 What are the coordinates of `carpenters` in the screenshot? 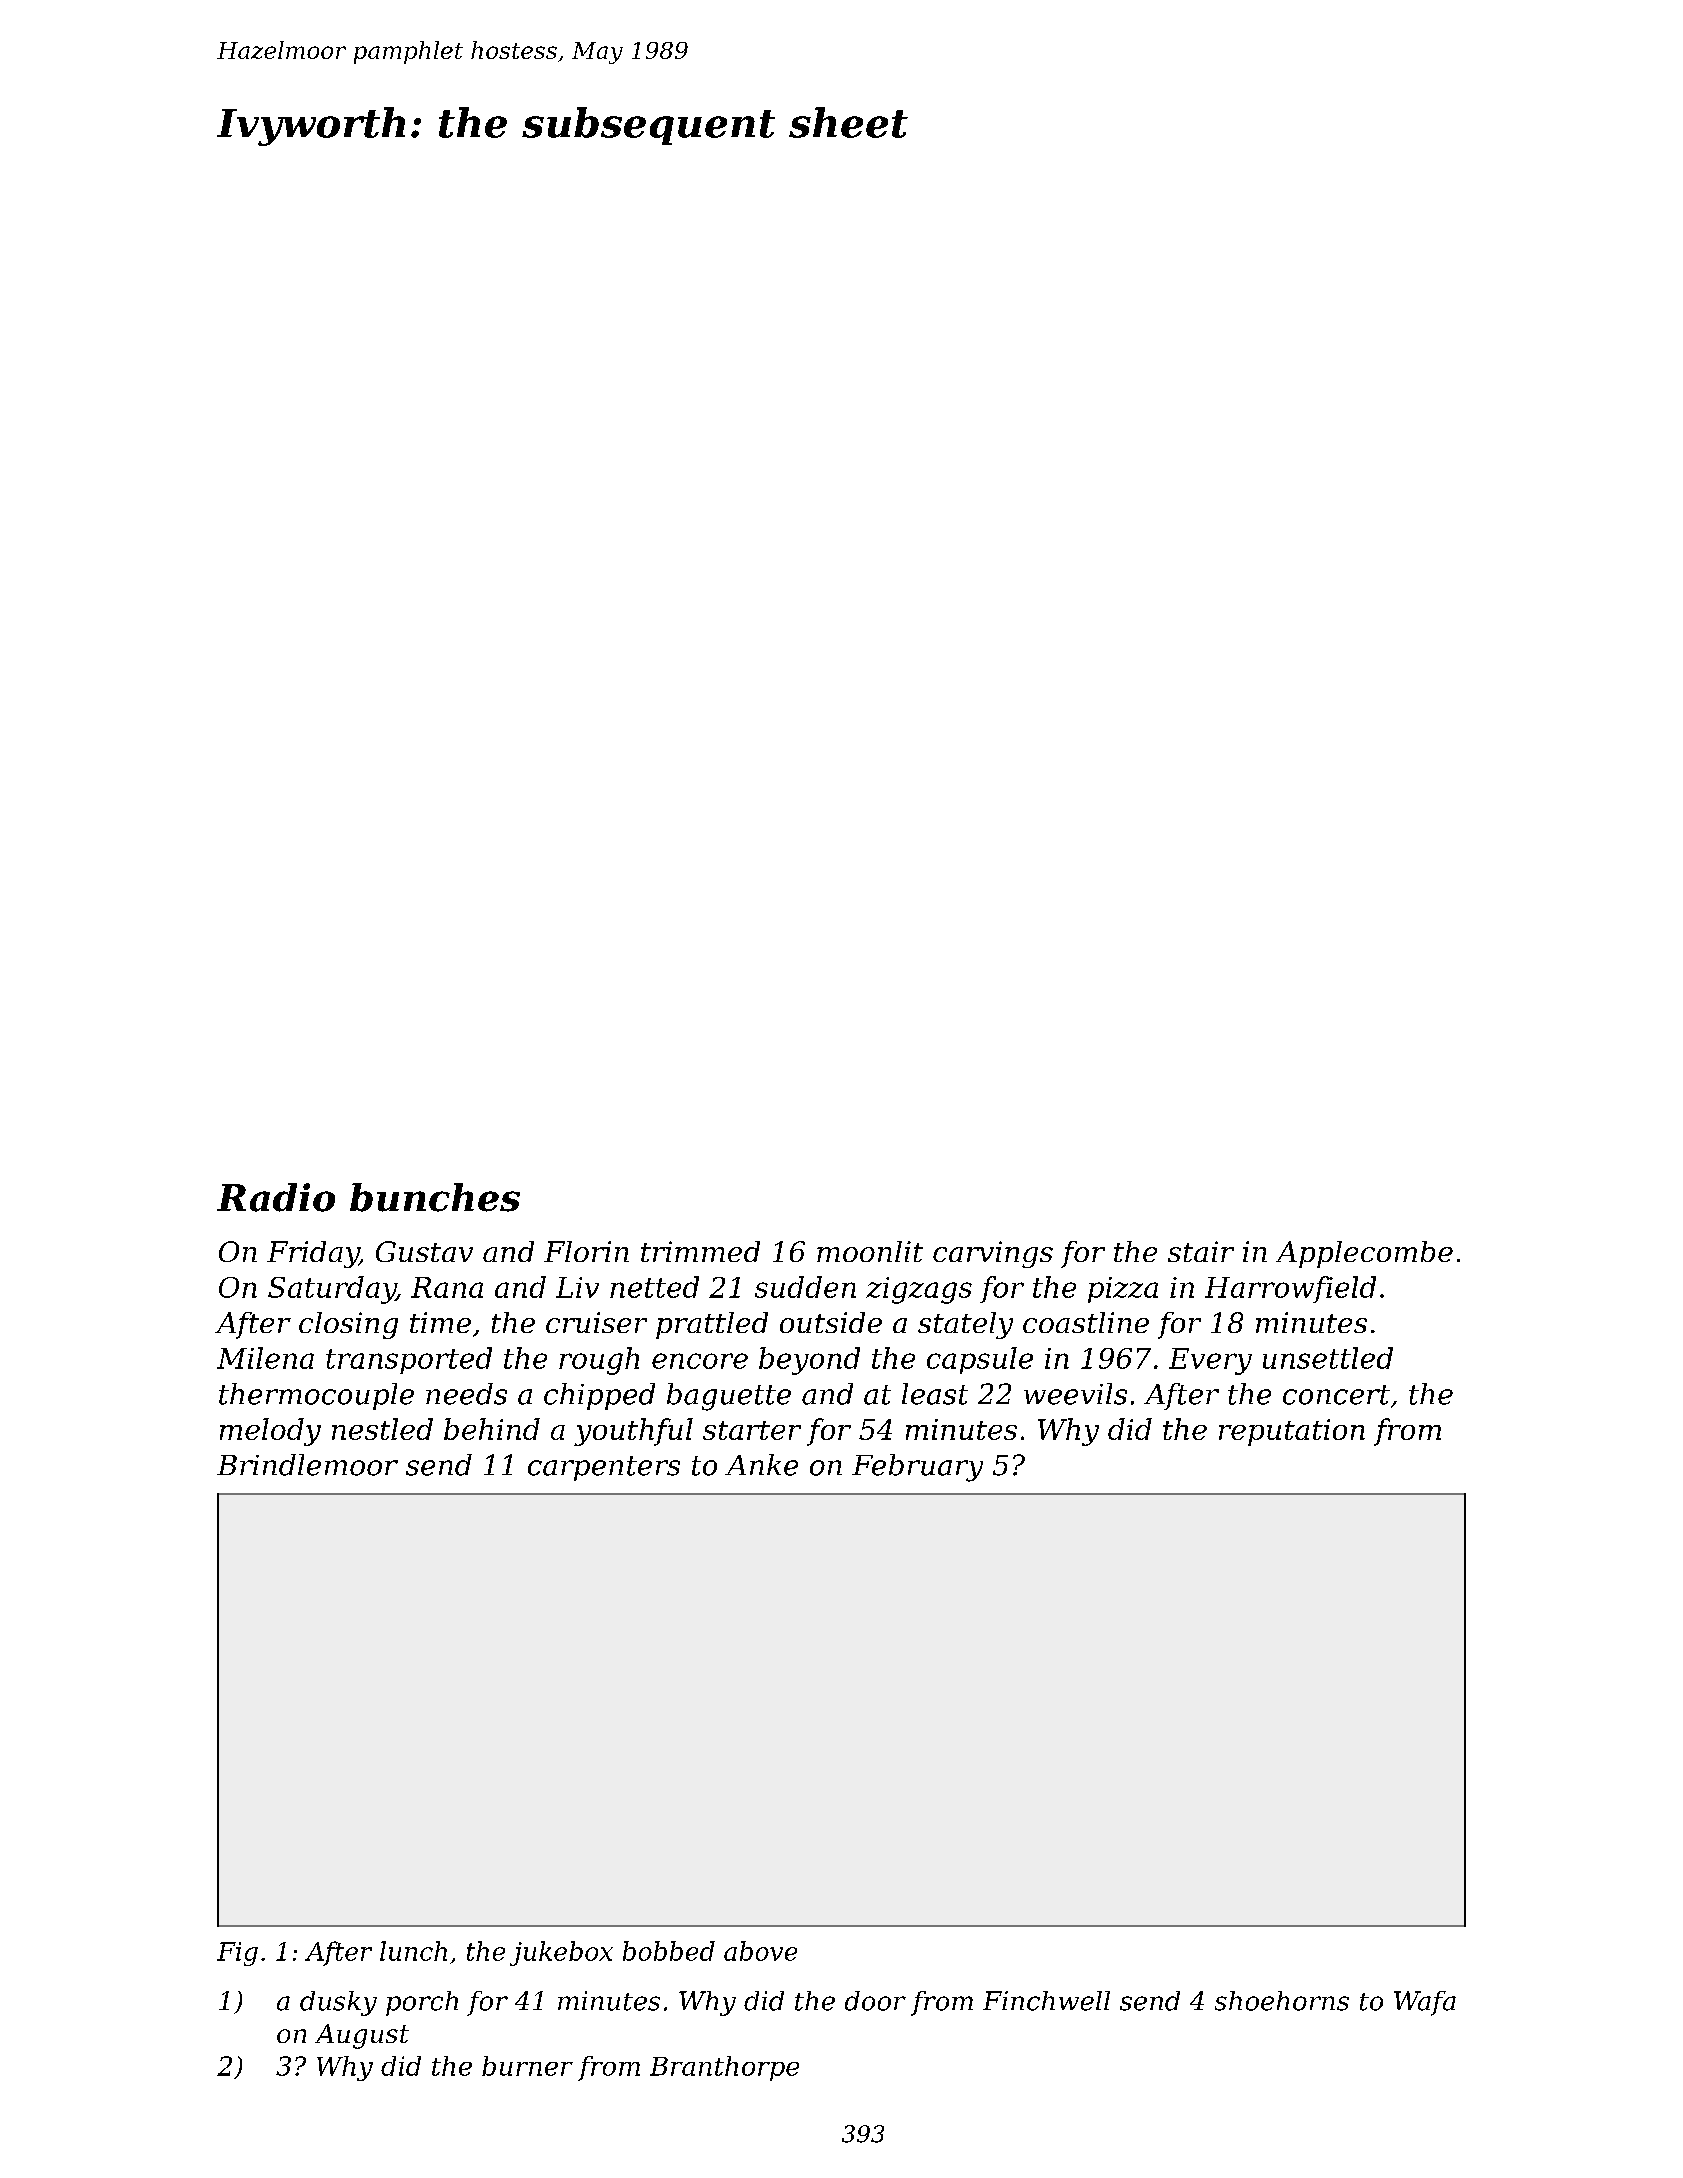 It's located at (604, 1468).
